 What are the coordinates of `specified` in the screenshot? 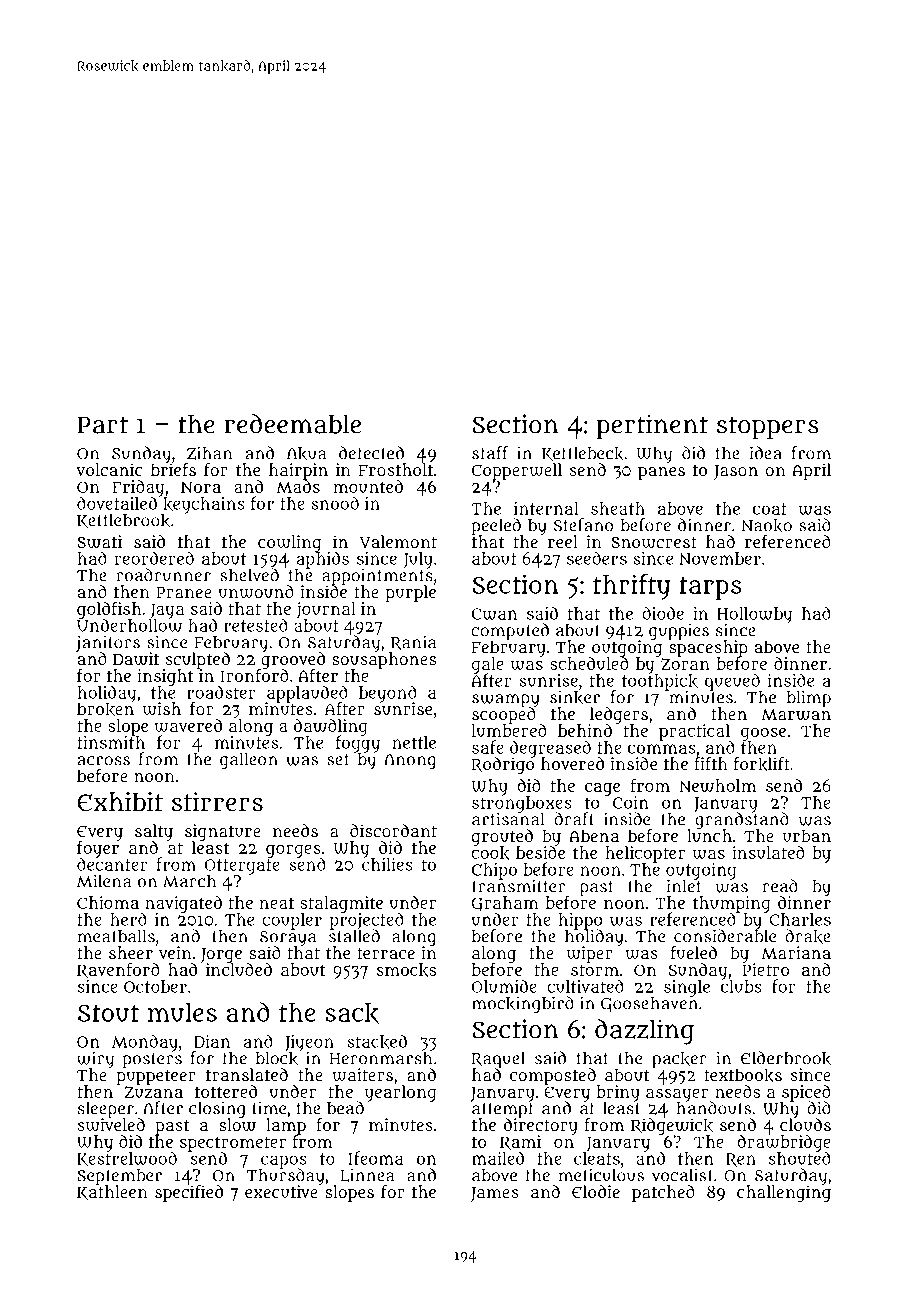 It's located at (189, 1193).
